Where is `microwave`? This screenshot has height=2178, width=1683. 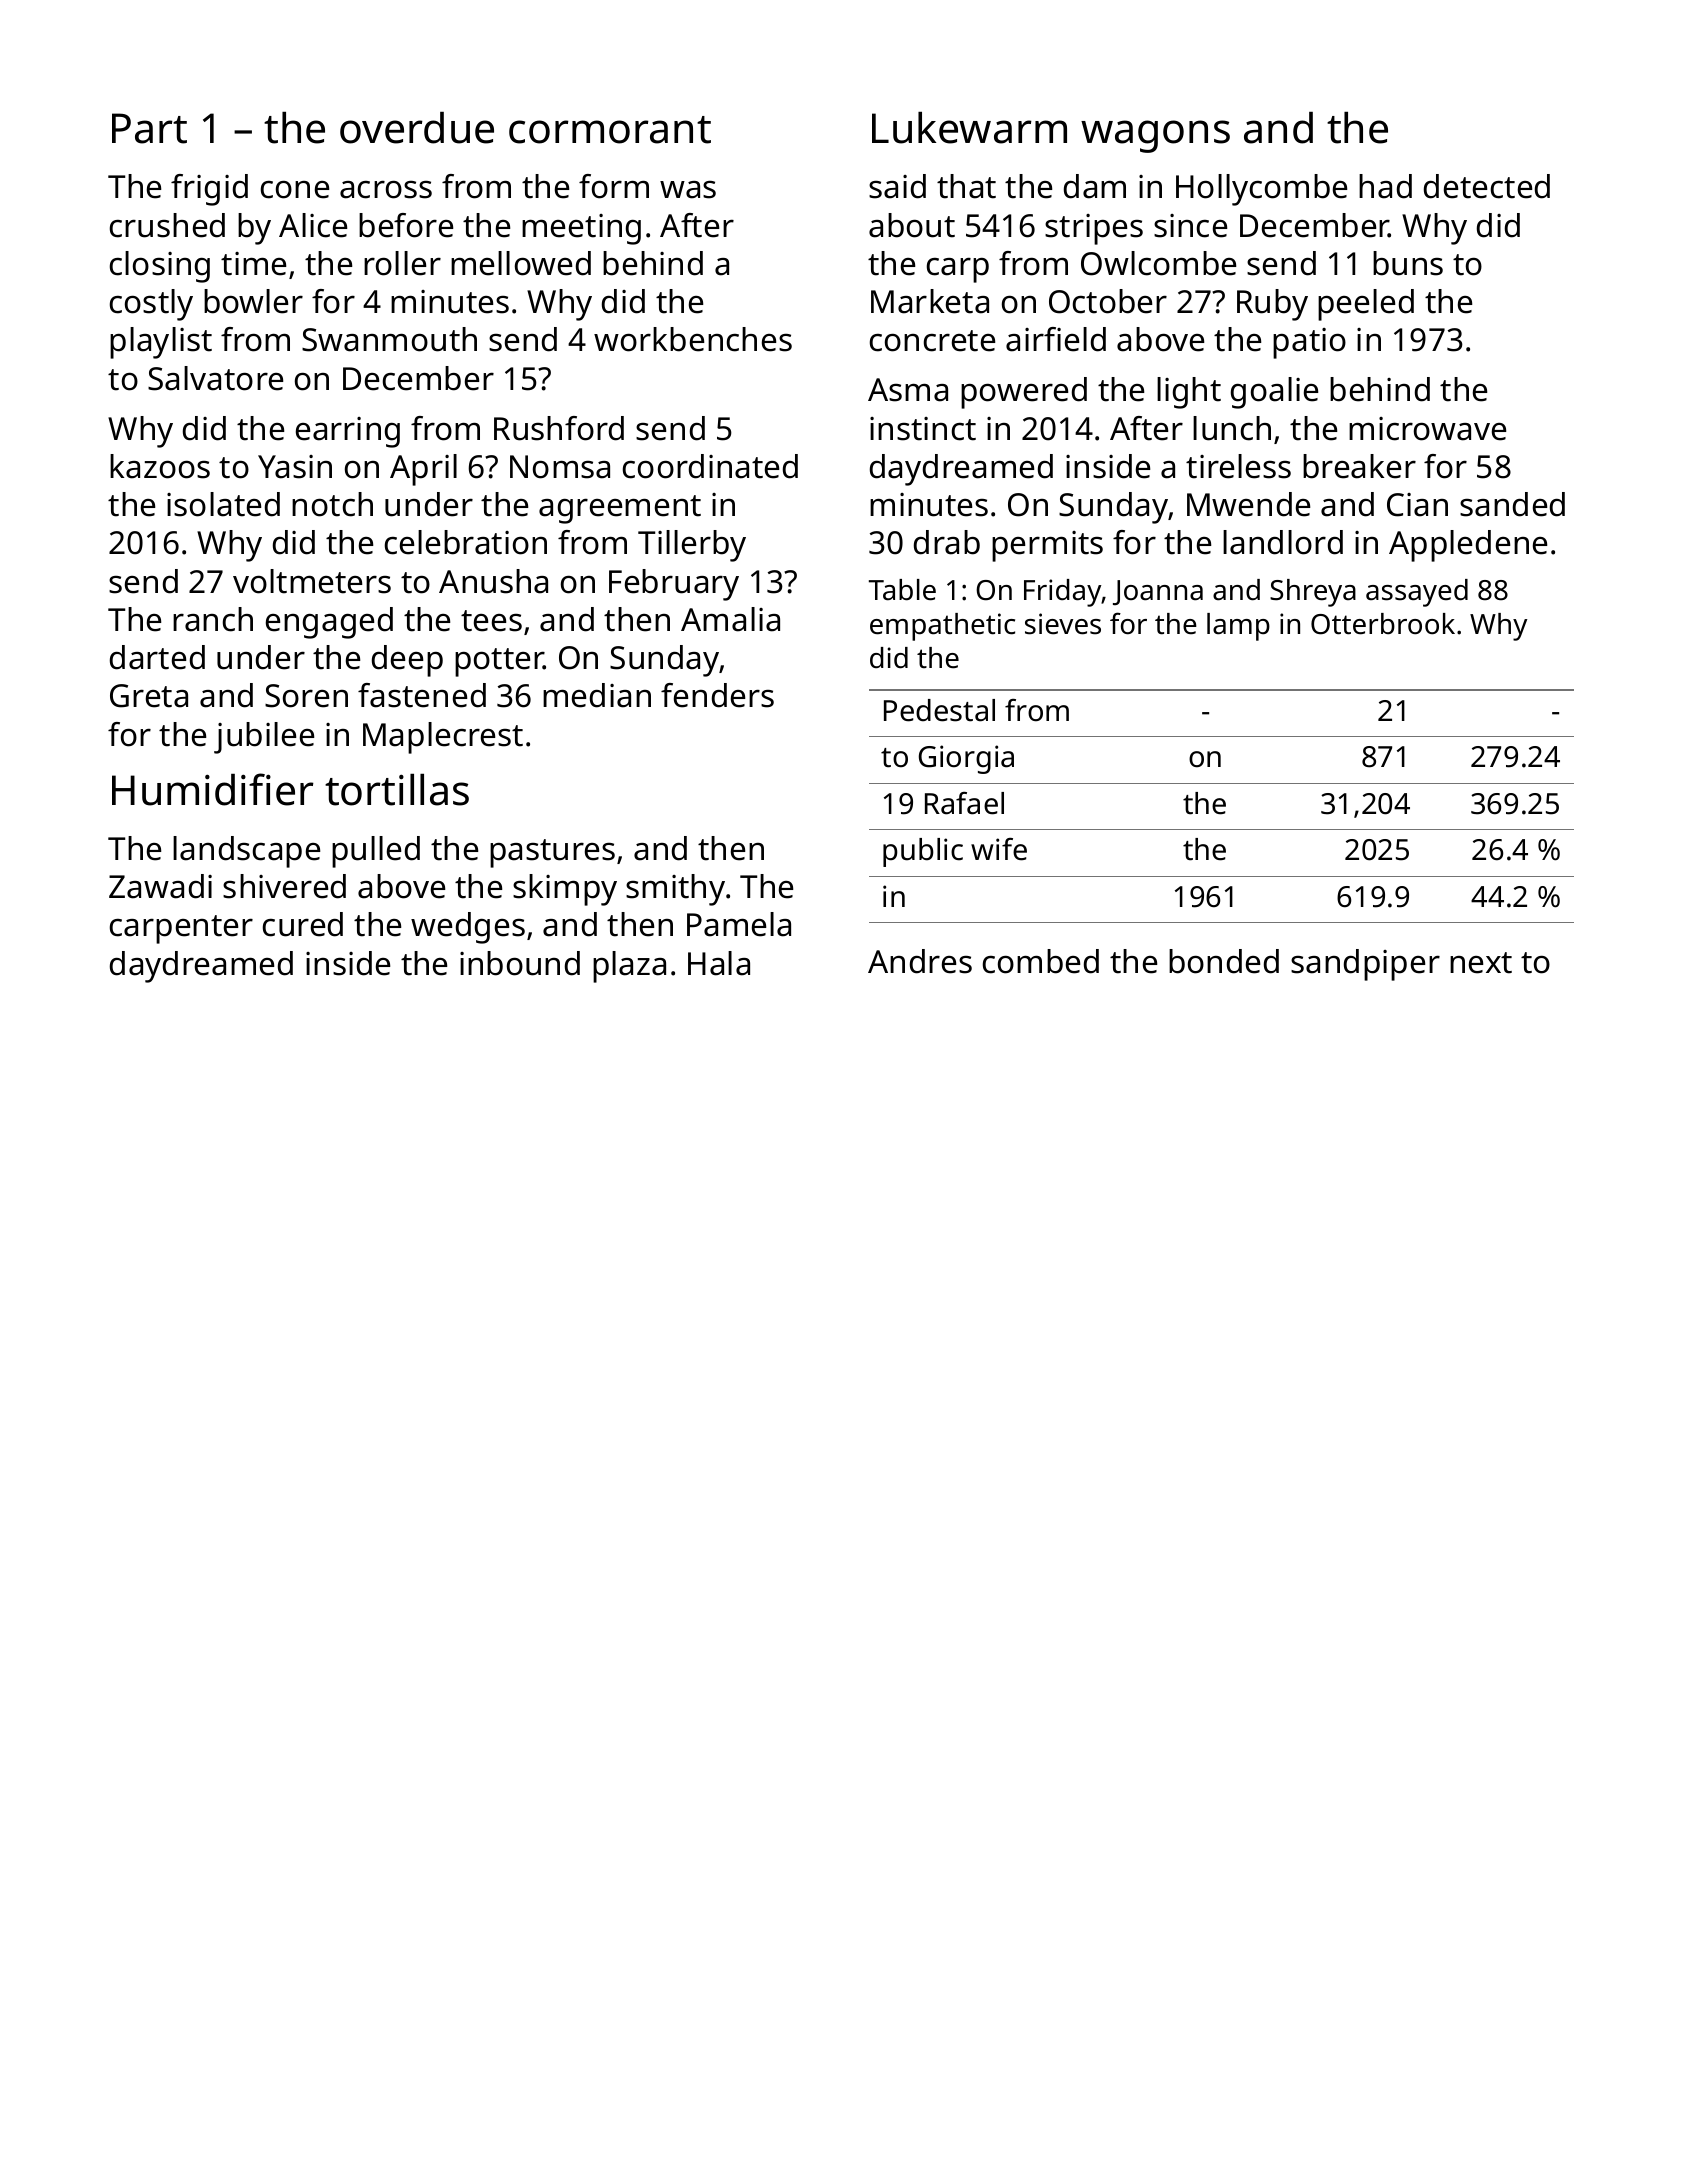 microwave is located at coordinates (1427, 429).
